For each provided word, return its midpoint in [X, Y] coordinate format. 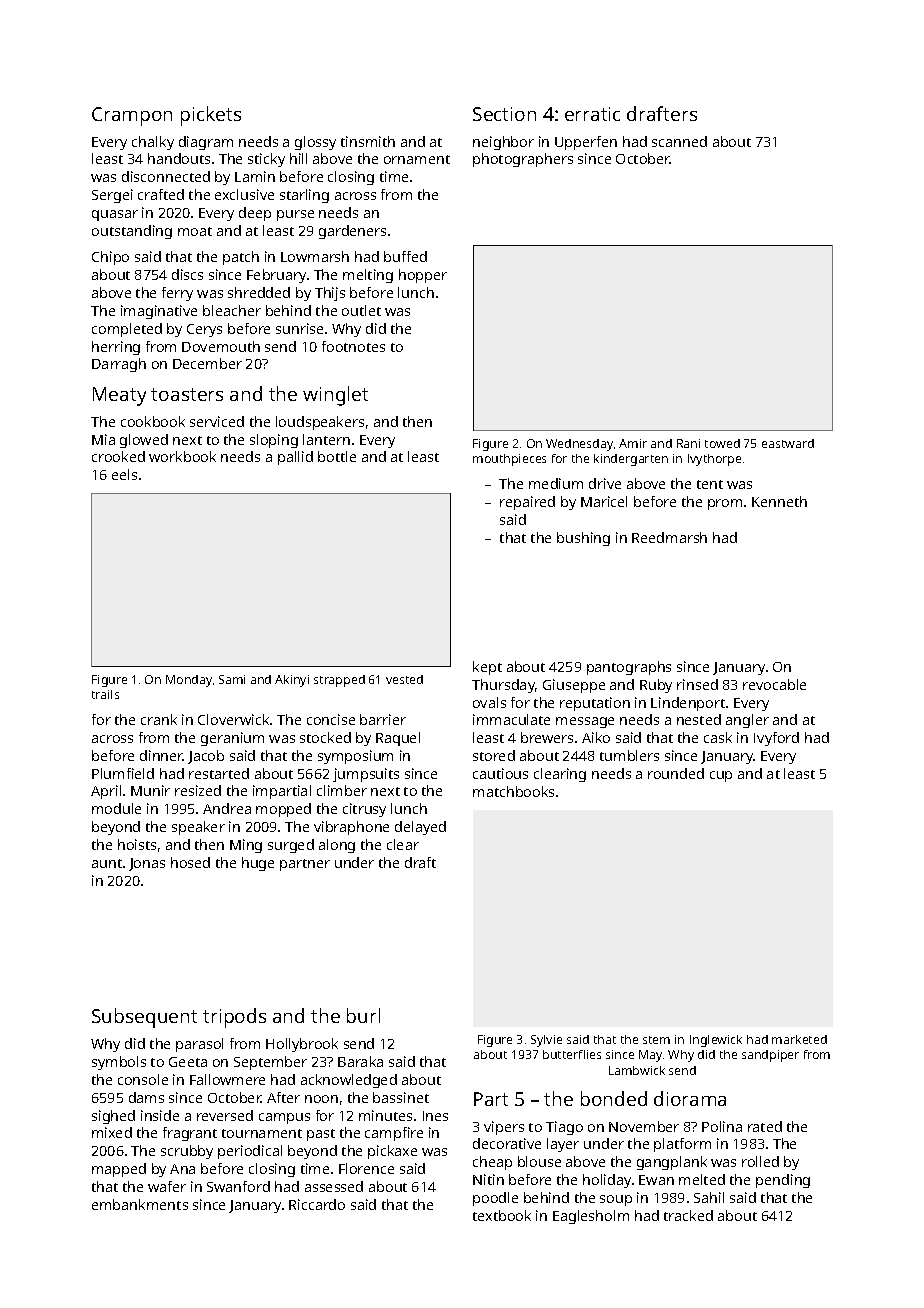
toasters [187, 394]
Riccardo [317, 1204]
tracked [688, 1215]
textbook [502, 1215]
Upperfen [586, 143]
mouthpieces [509, 460]
